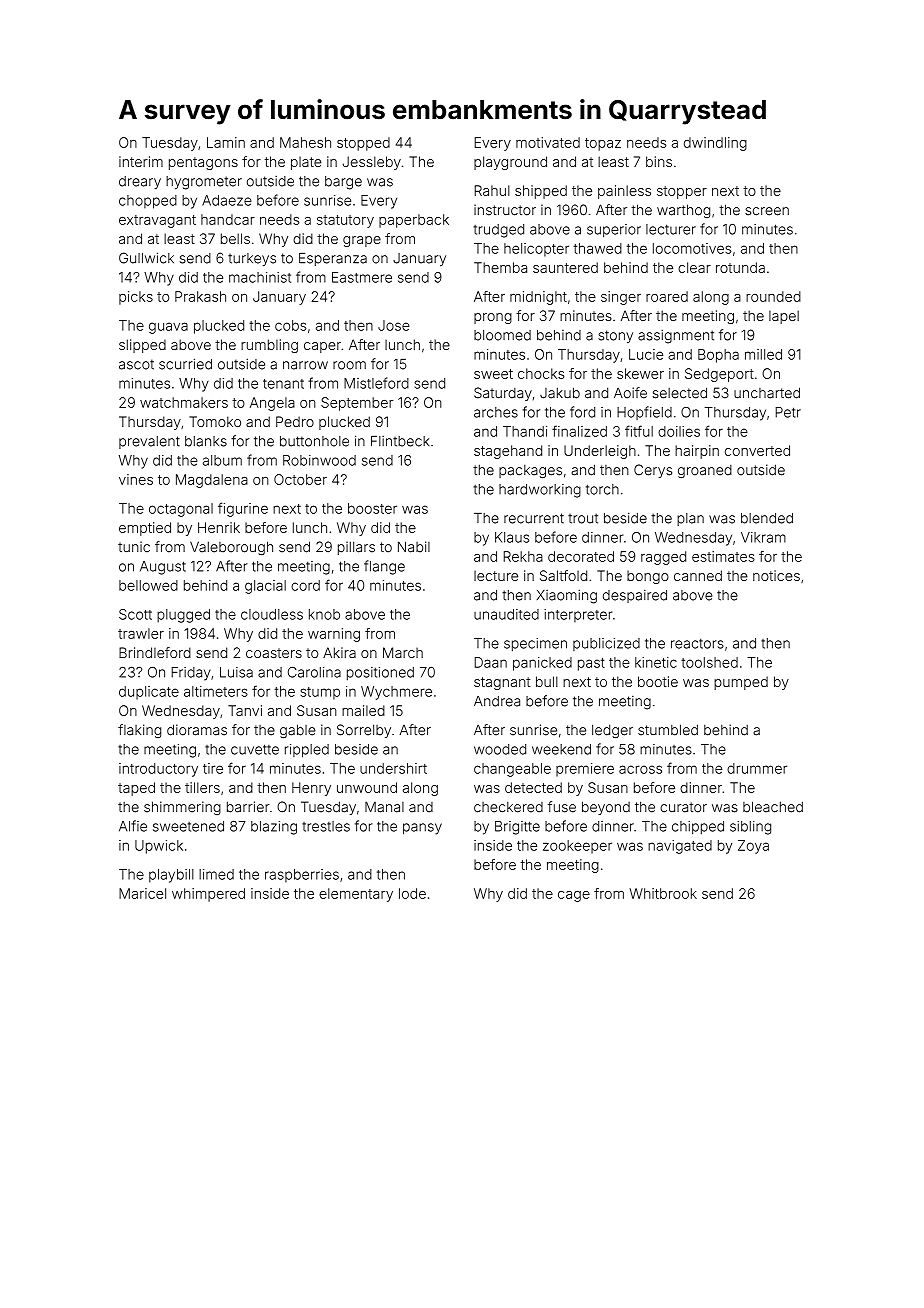 Image resolution: width=924 pixels, height=1308 pixels. What do you see at coordinates (290, 325) in the document?
I see `cobs` at bounding box center [290, 325].
